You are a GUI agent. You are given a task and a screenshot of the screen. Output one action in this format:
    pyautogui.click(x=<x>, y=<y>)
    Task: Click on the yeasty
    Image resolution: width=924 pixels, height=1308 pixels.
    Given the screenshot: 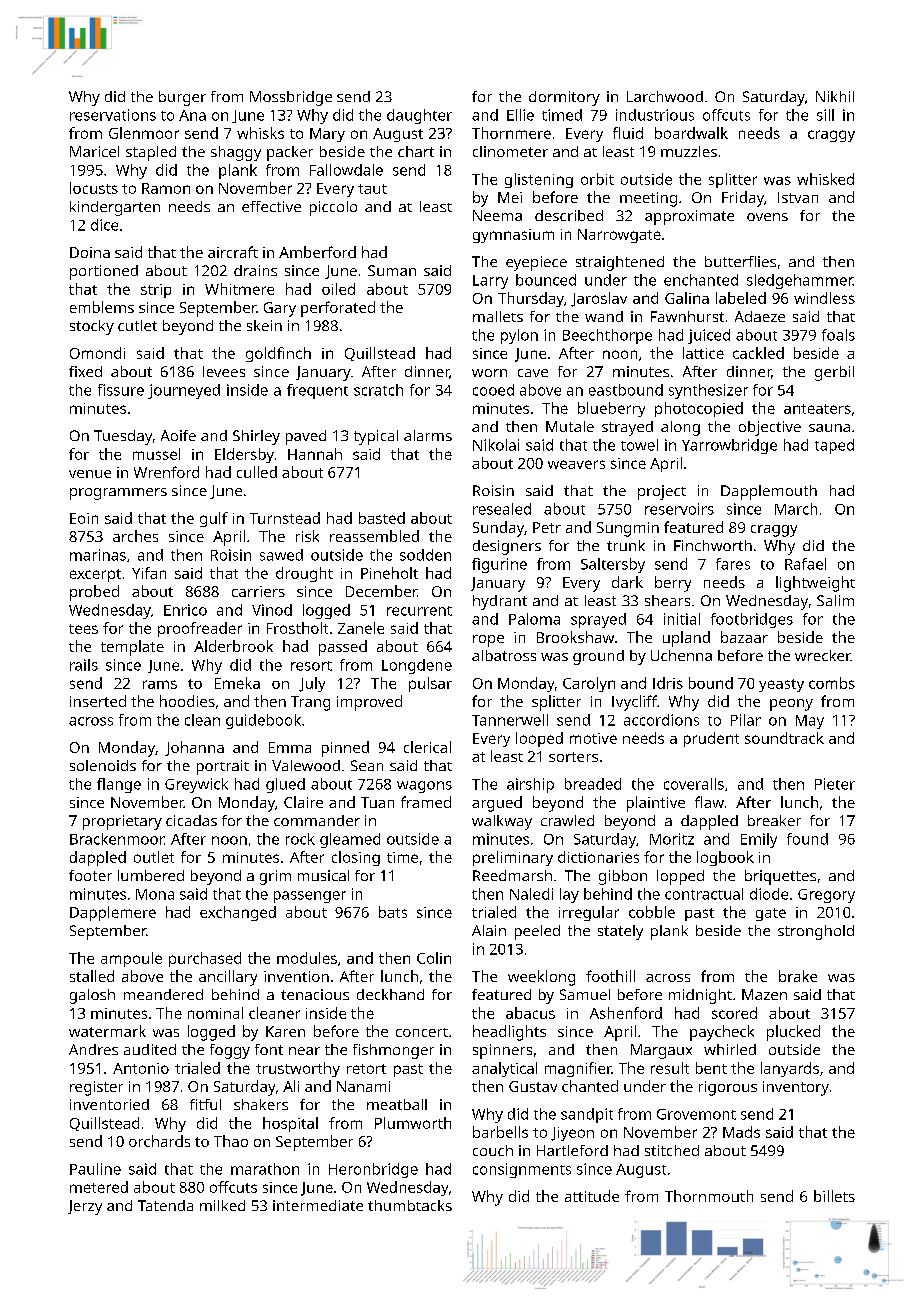 What is the action you would take?
    pyautogui.click(x=781, y=685)
